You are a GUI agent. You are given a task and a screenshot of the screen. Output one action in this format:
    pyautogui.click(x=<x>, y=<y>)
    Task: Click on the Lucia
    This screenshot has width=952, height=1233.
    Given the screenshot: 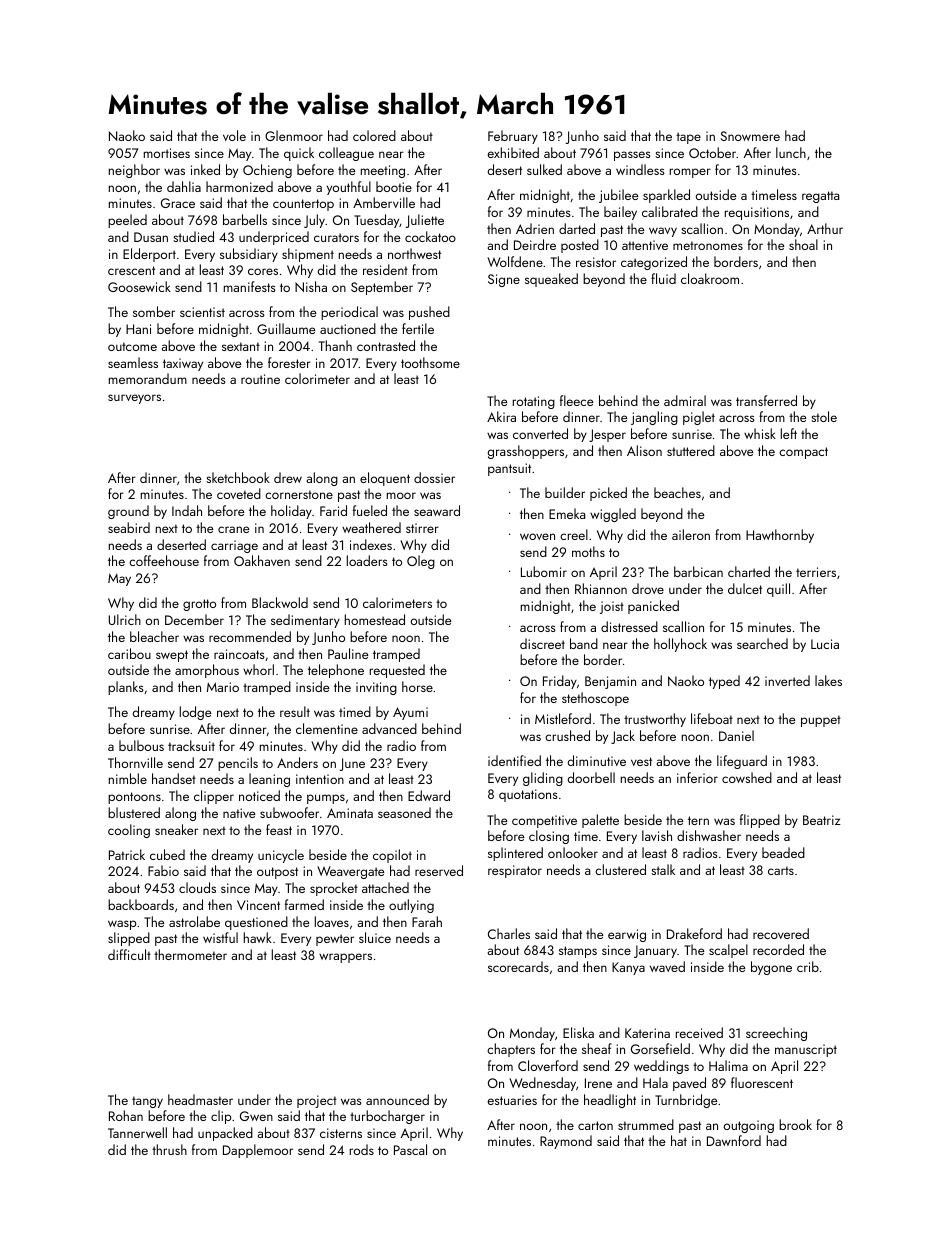 What is the action you would take?
    pyautogui.click(x=825, y=644)
